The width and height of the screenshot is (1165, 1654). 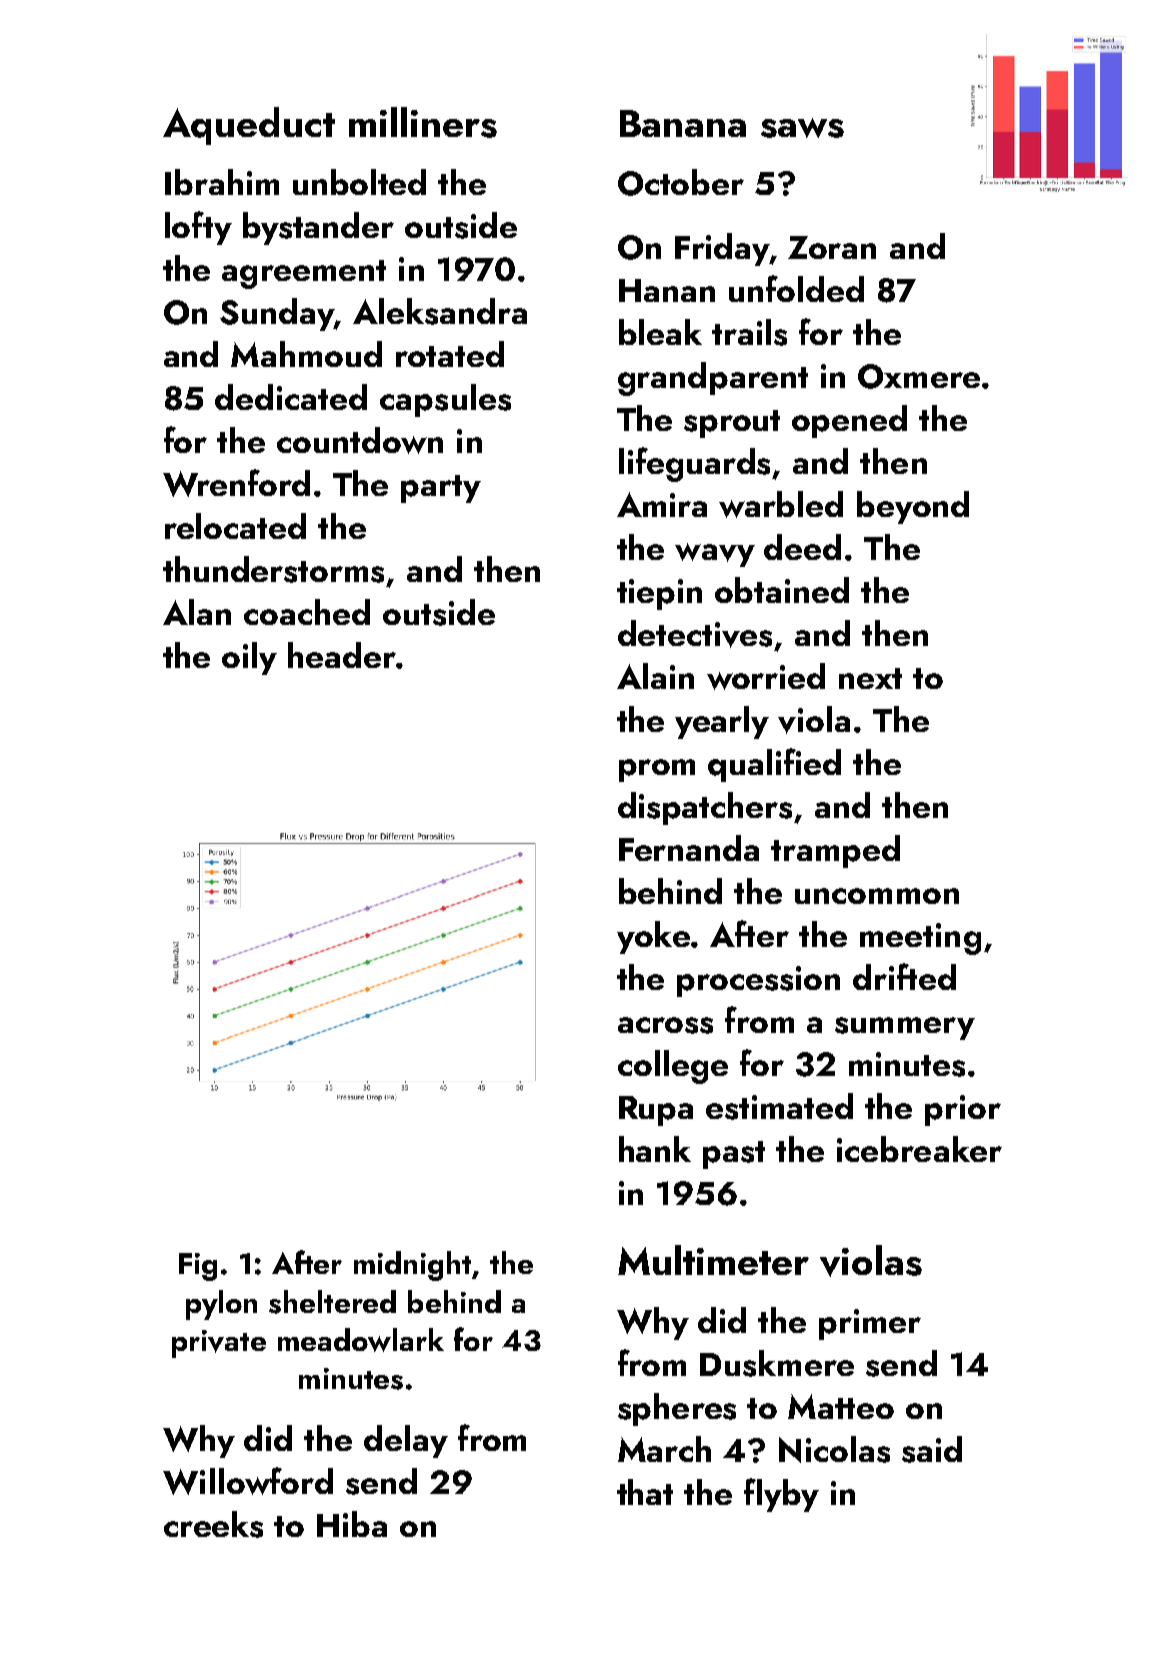 What do you see at coordinates (412, 1266) in the screenshot?
I see `midnight` at bounding box center [412, 1266].
